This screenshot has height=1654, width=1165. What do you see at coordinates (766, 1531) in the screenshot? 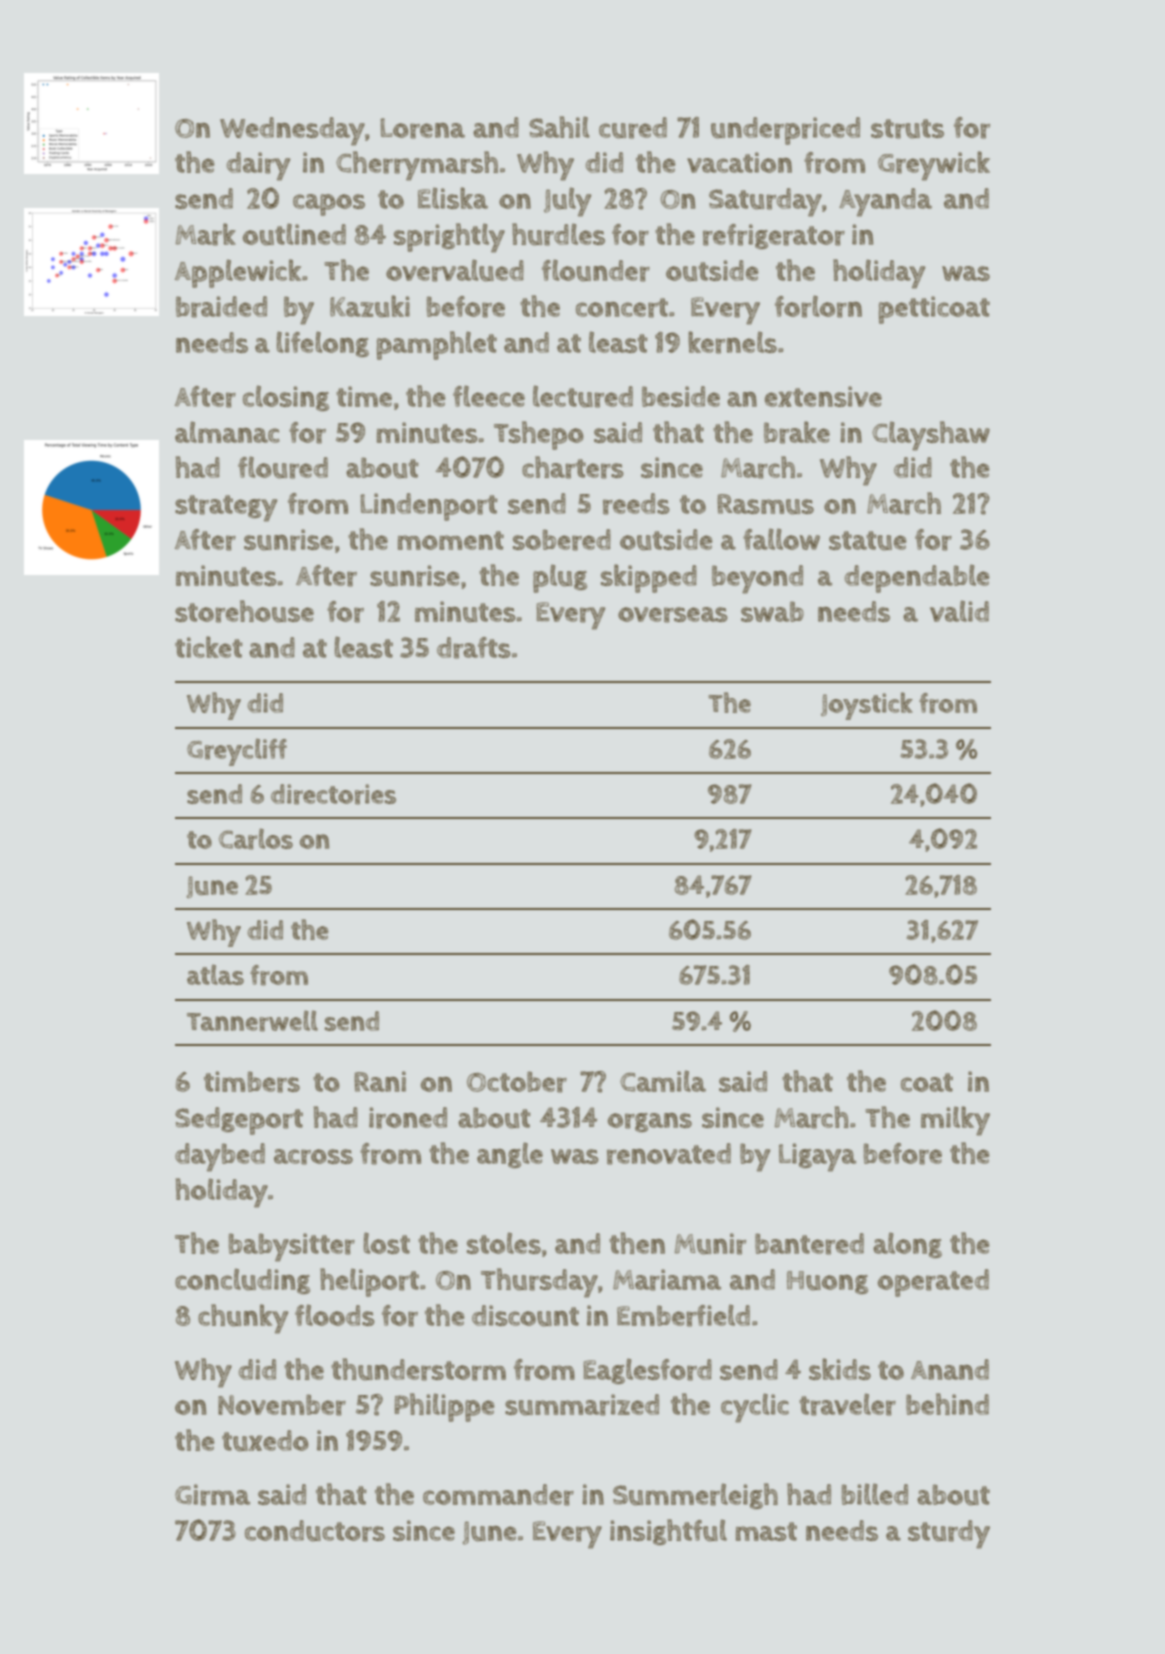
I see `mast` at bounding box center [766, 1531].
